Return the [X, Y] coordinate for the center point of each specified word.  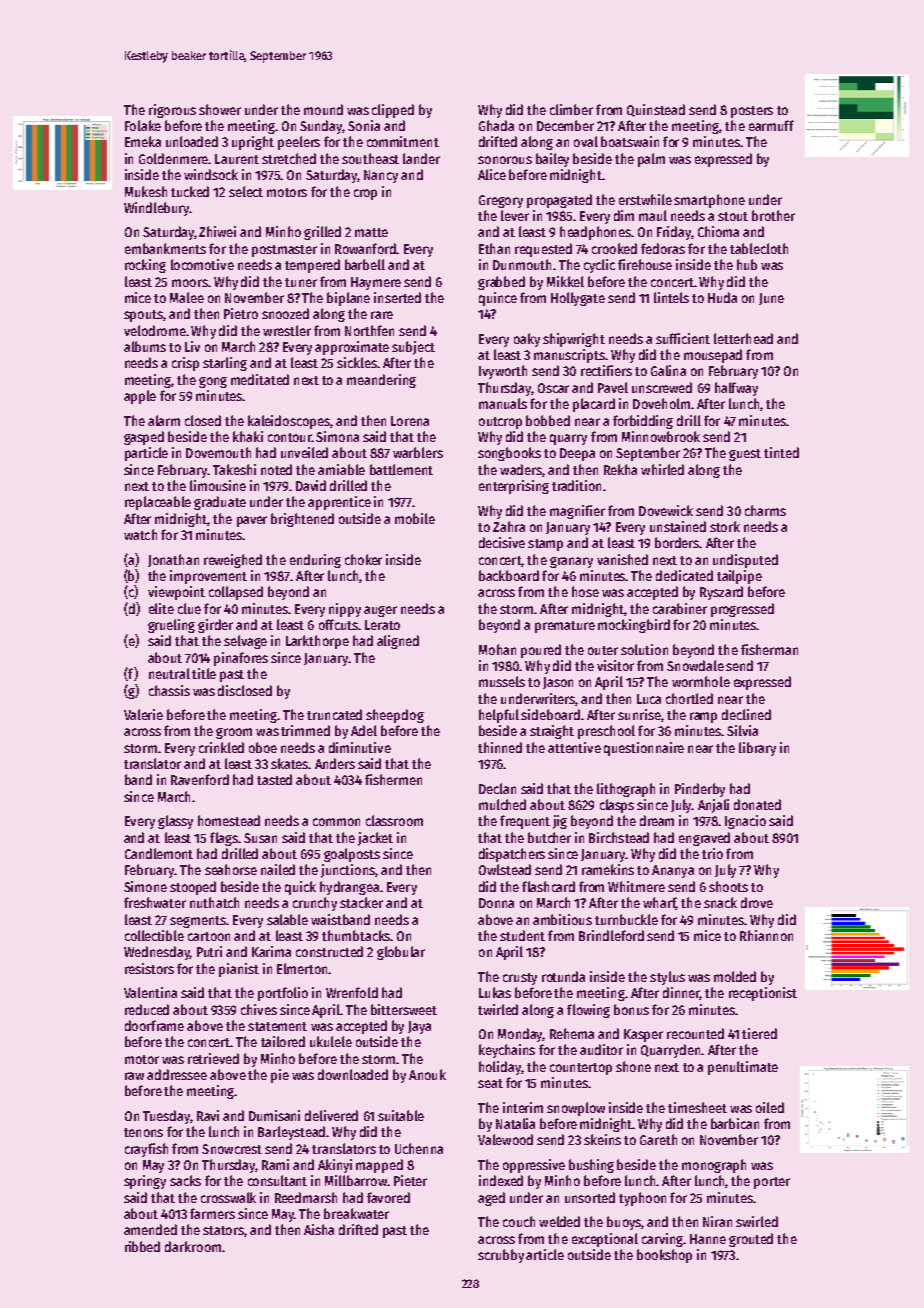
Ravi [208, 1115]
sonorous [505, 160]
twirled [498, 1009]
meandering [381, 381]
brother [773, 215]
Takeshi [234, 469]
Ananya [673, 871]
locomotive [202, 264]
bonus [631, 1009]
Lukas [495, 992]
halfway [736, 389]
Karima [271, 951]
